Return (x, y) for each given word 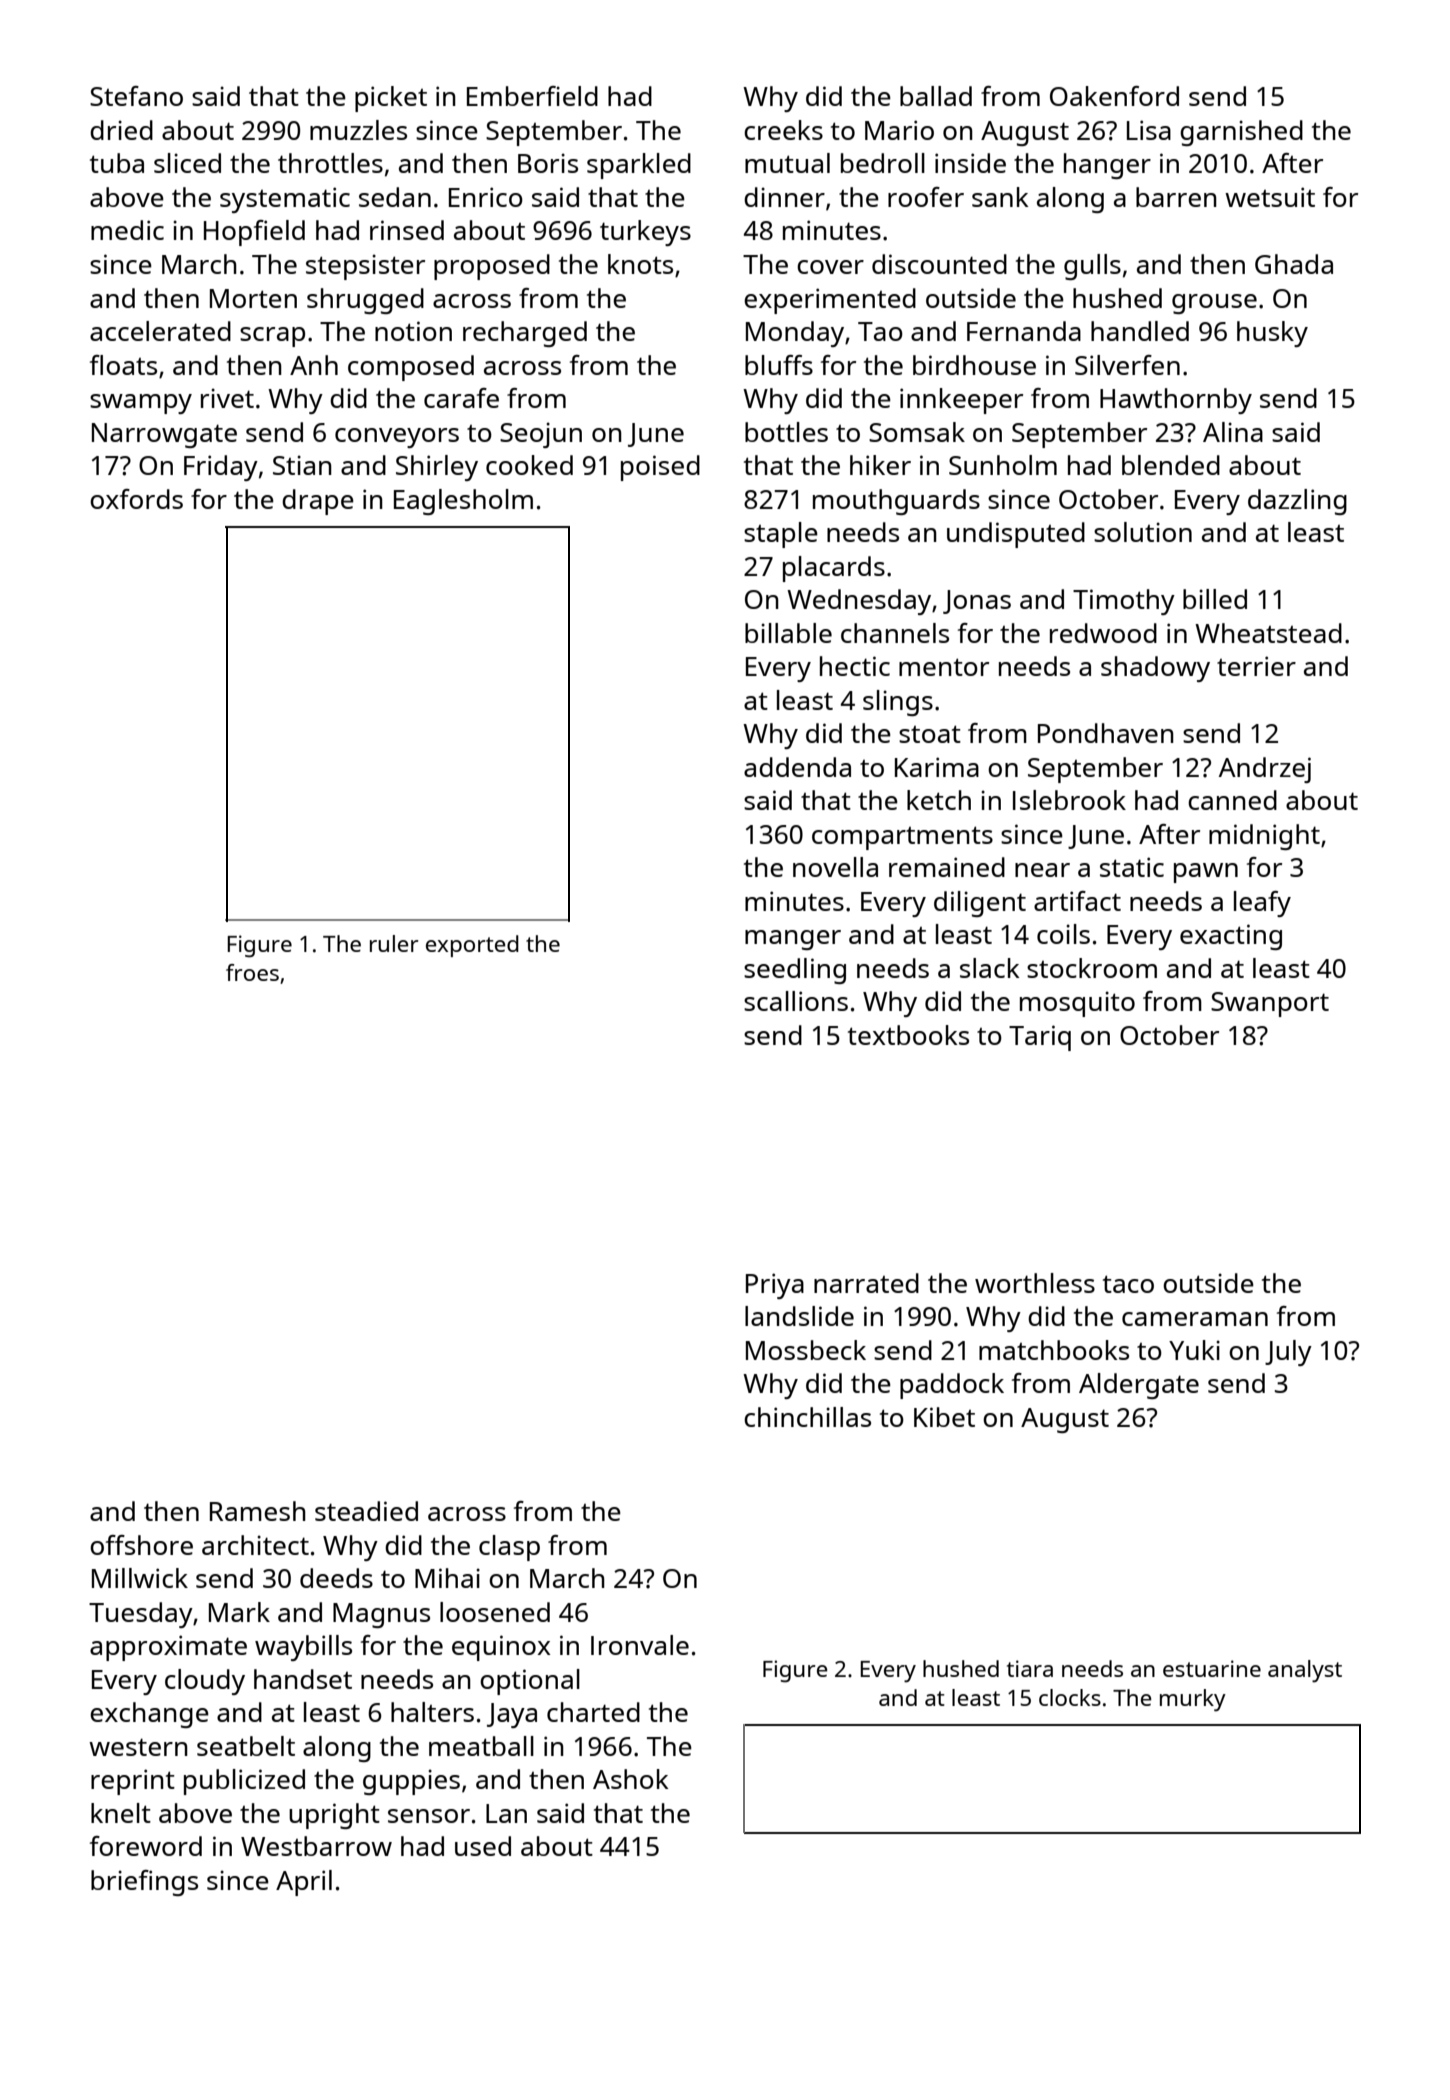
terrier (1256, 666)
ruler (394, 943)
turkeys (645, 233)
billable (788, 633)
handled (1140, 331)
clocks (1070, 1697)
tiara (1030, 1668)
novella (835, 867)
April (304, 1883)
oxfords (136, 499)
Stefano (136, 96)
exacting (1231, 937)
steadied (366, 1511)
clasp (509, 1548)
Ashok (631, 1779)
